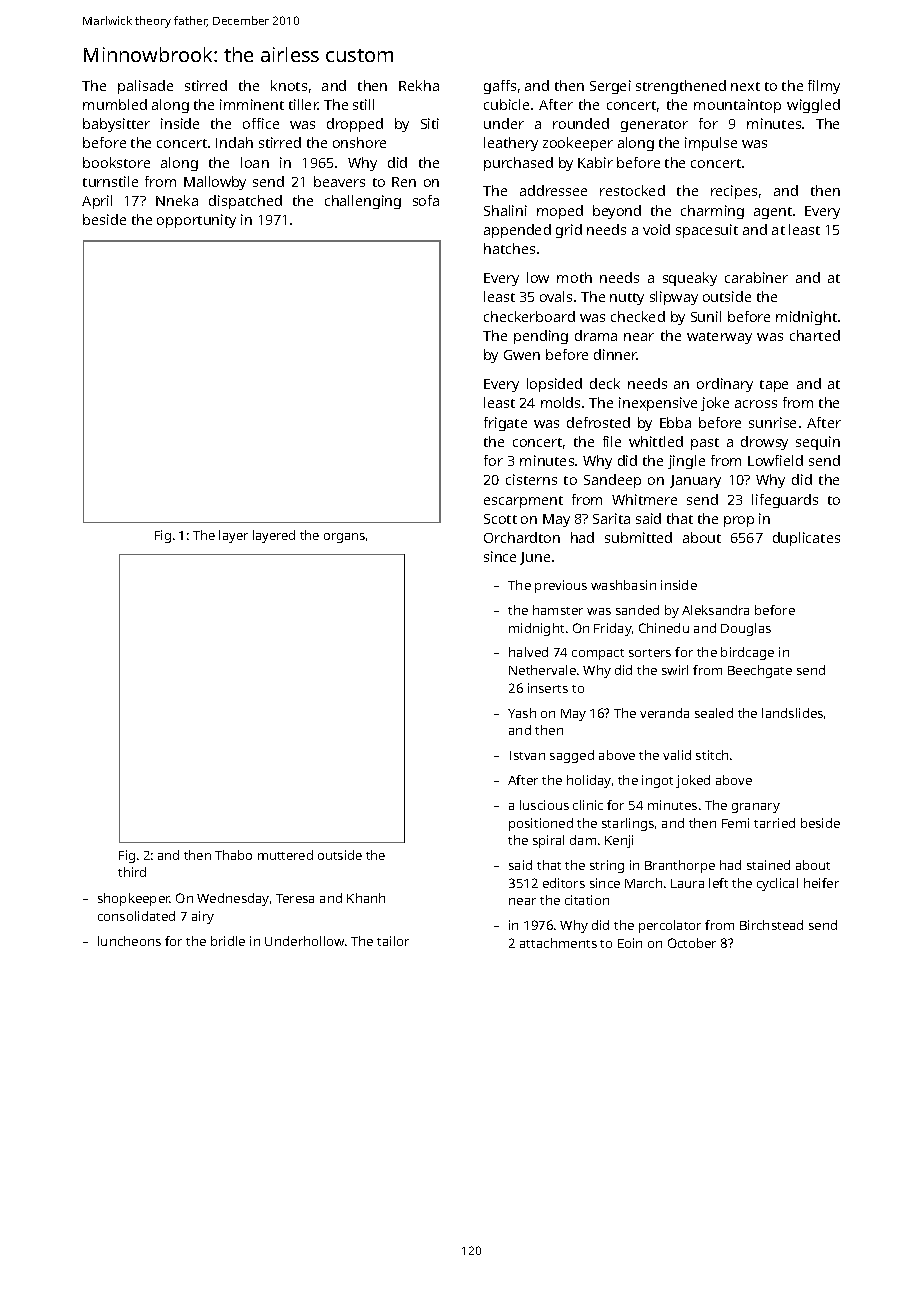 This screenshot has width=924, height=1308. What do you see at coordinates (134, 899) in the screenshot?
I see `shopkeeper` at bounding box center [134, 899].
